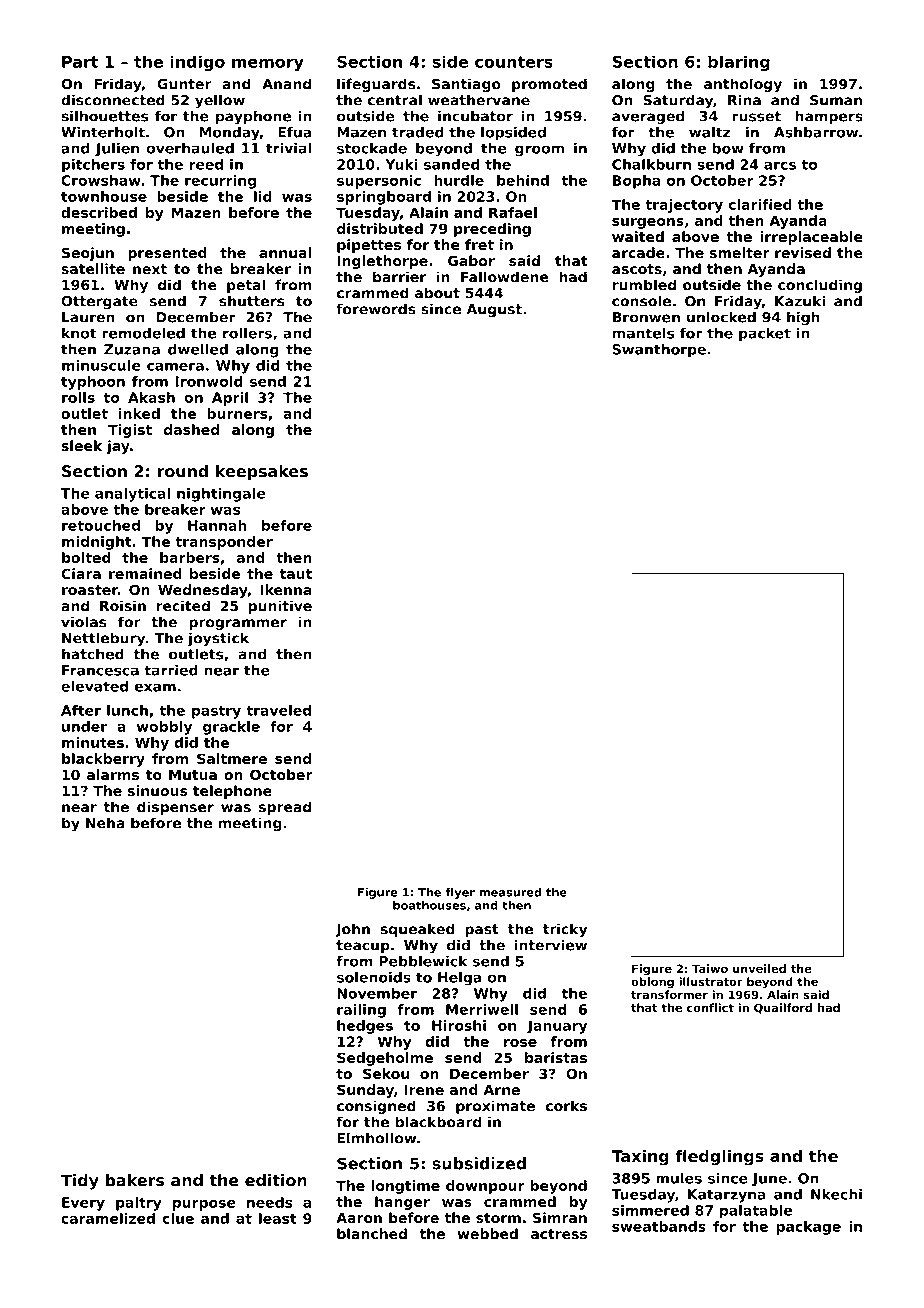 The height and width of the document is (1308, 924). Describe the element at coordinates (178, 1218) in the document. I see `clue` at that location.
